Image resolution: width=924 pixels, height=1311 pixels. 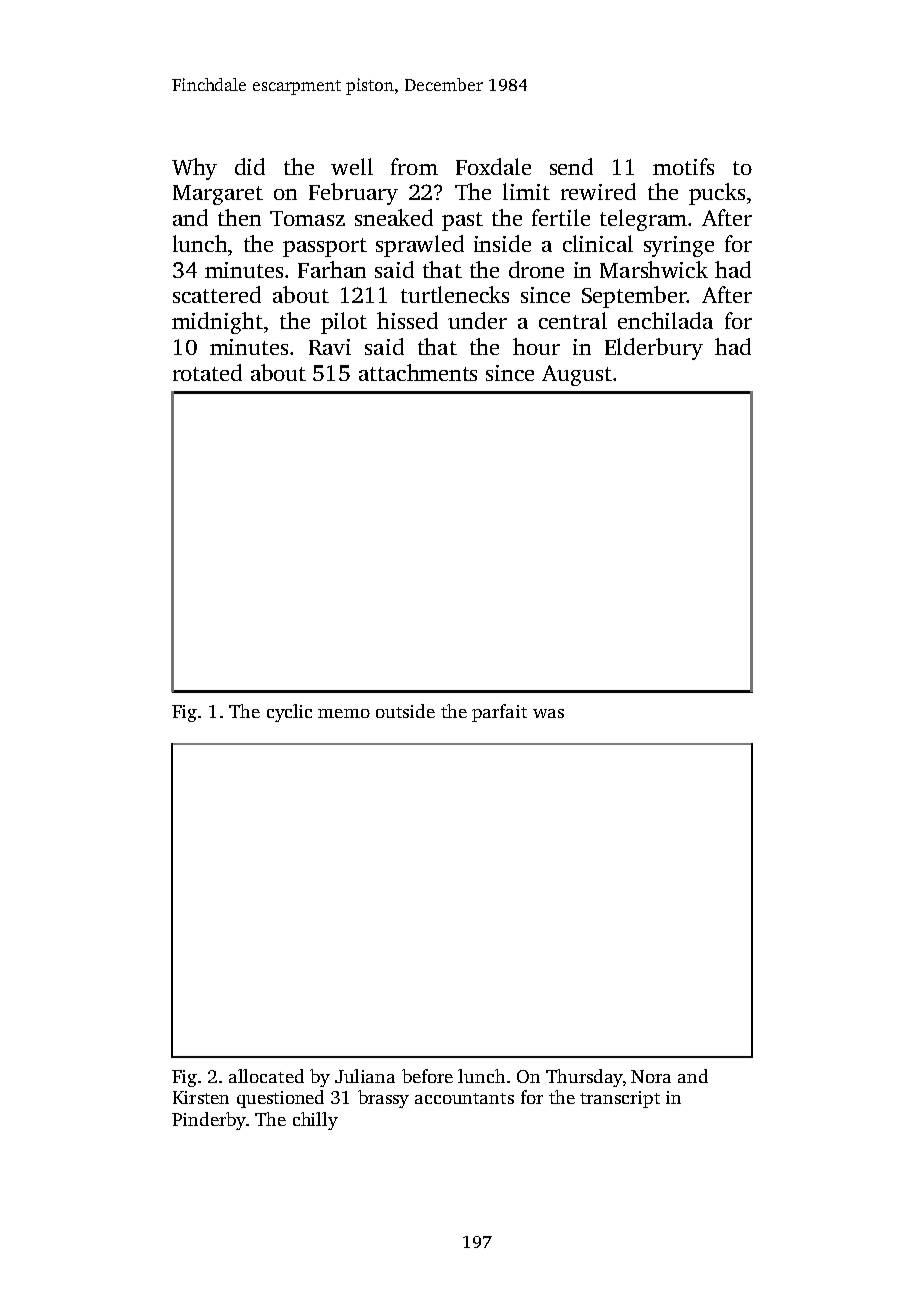 I want to click on accountants, so click(x=464, y=1098).
